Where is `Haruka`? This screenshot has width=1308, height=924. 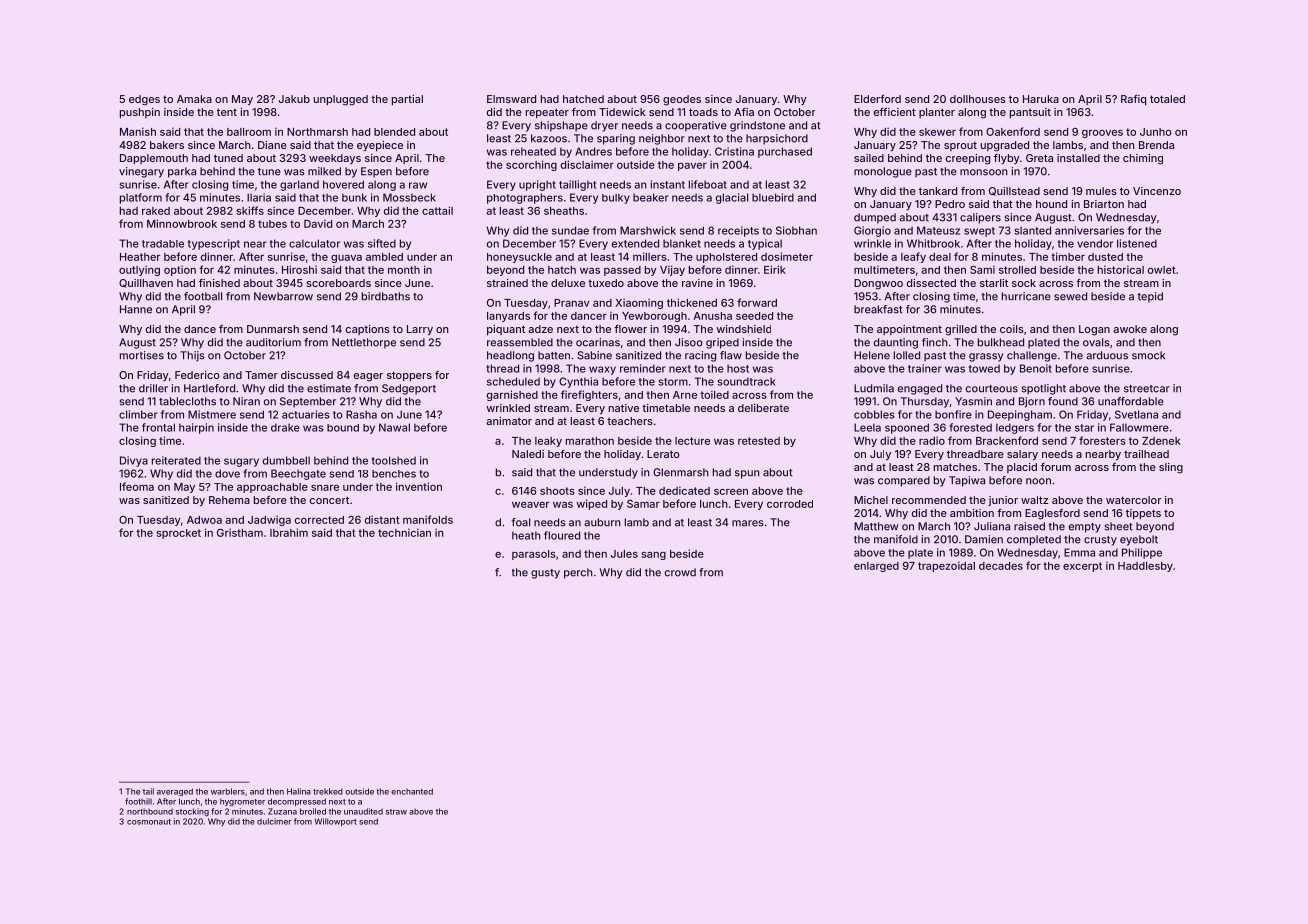
Haruka is located at coordinates (1041, 99).
